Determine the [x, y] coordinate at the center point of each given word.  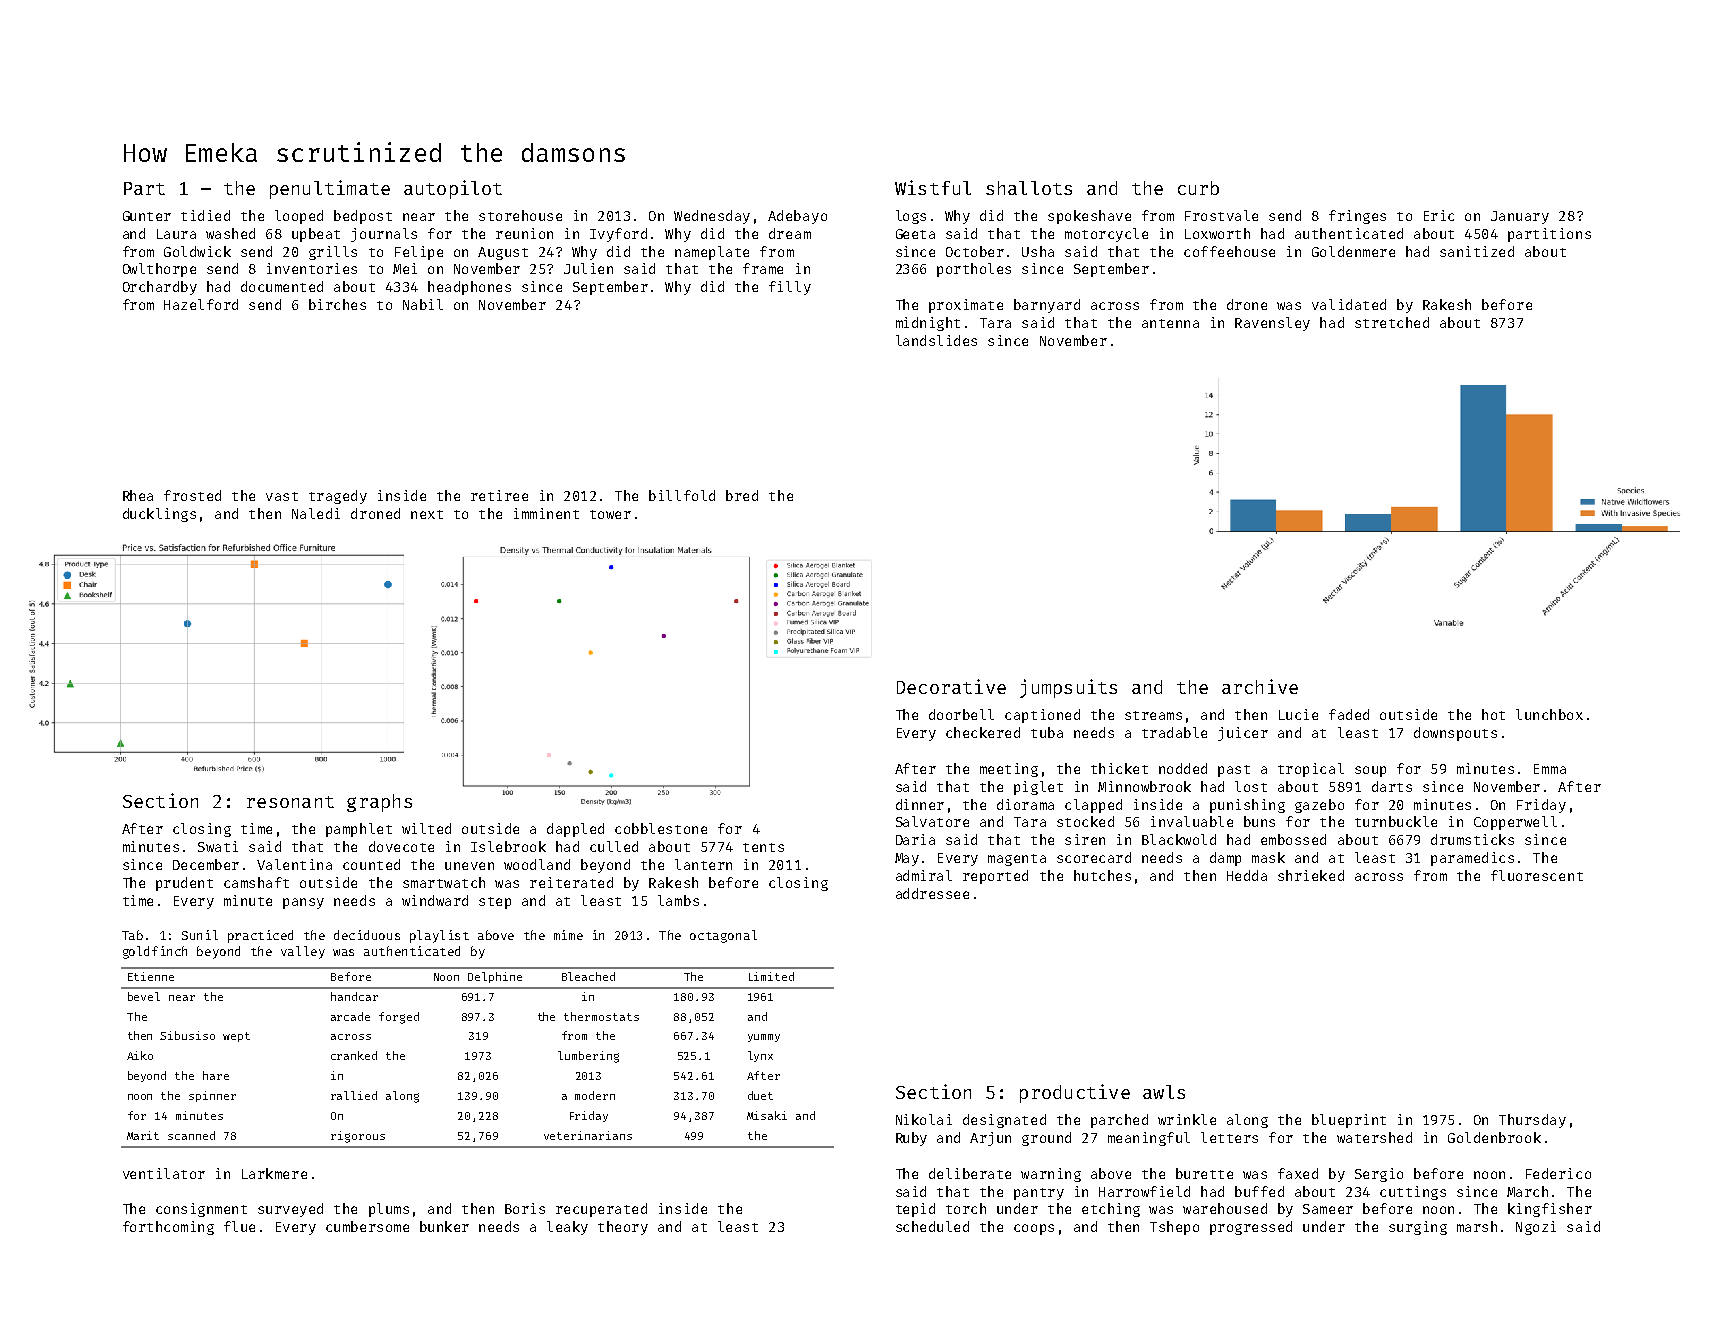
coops [1034, 1229]
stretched [1392, 322]
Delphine [495, 977]
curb [1198, 188]
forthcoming [168, 1228]
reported [995, 877]
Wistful [933, 187]
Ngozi [1536, 1228]
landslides [936, 340]
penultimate [330, 189]
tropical [1311, 770]
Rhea [138, 495]
